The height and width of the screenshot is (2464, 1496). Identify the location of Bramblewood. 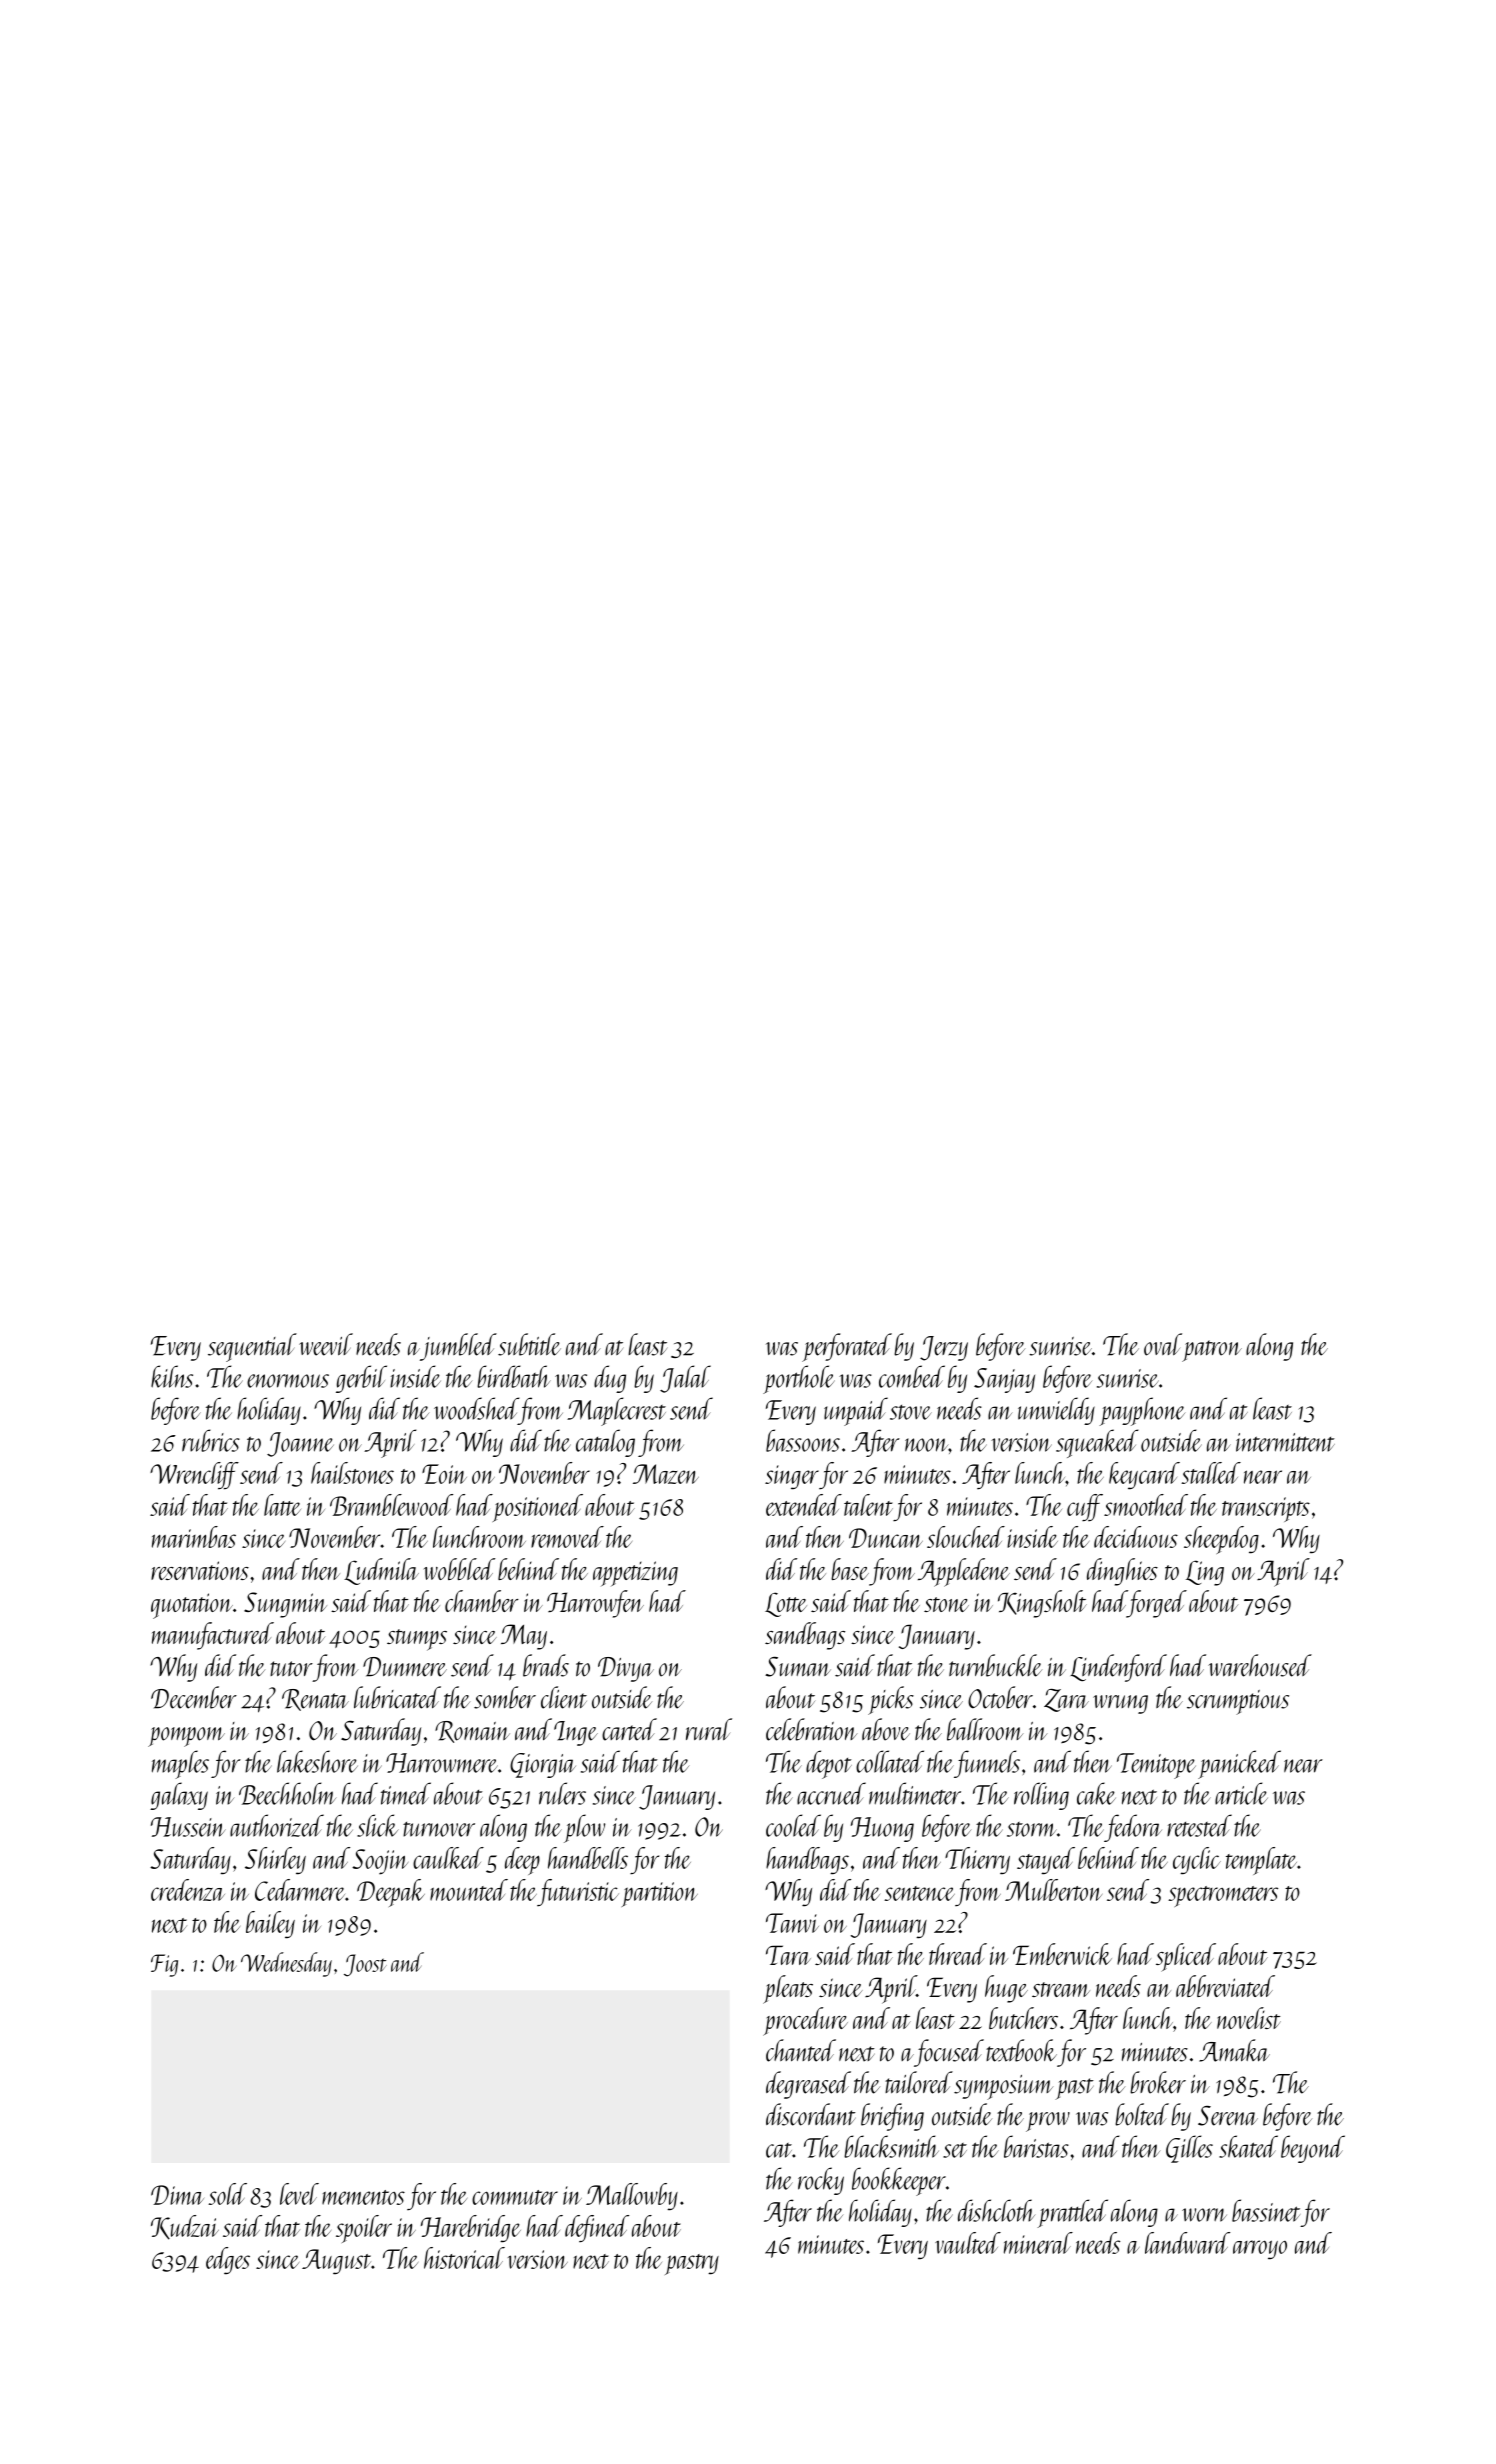
(391, 1505).
